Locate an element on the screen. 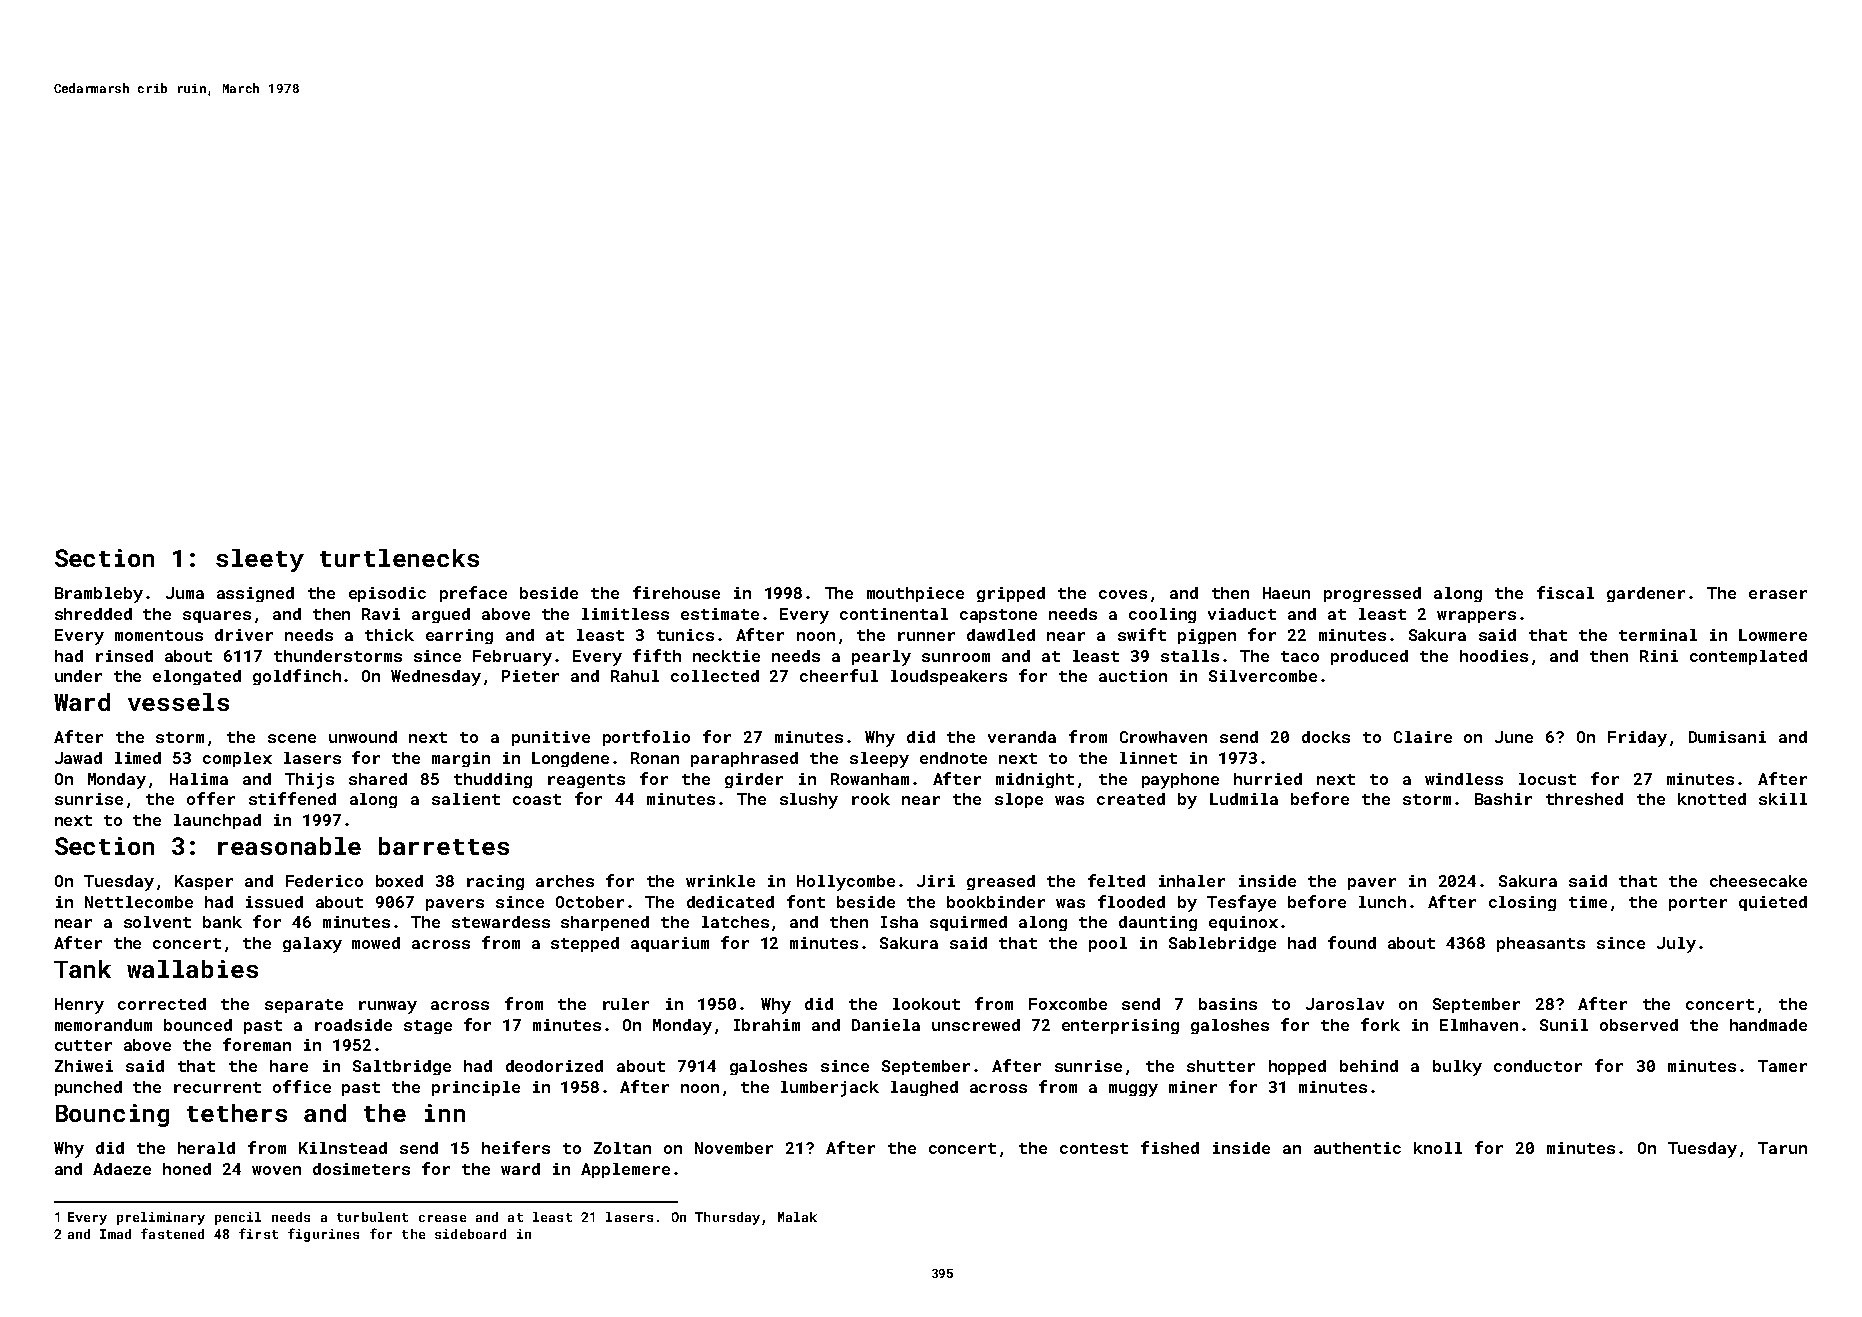  veranda is located at coordinates (1022, 737).
